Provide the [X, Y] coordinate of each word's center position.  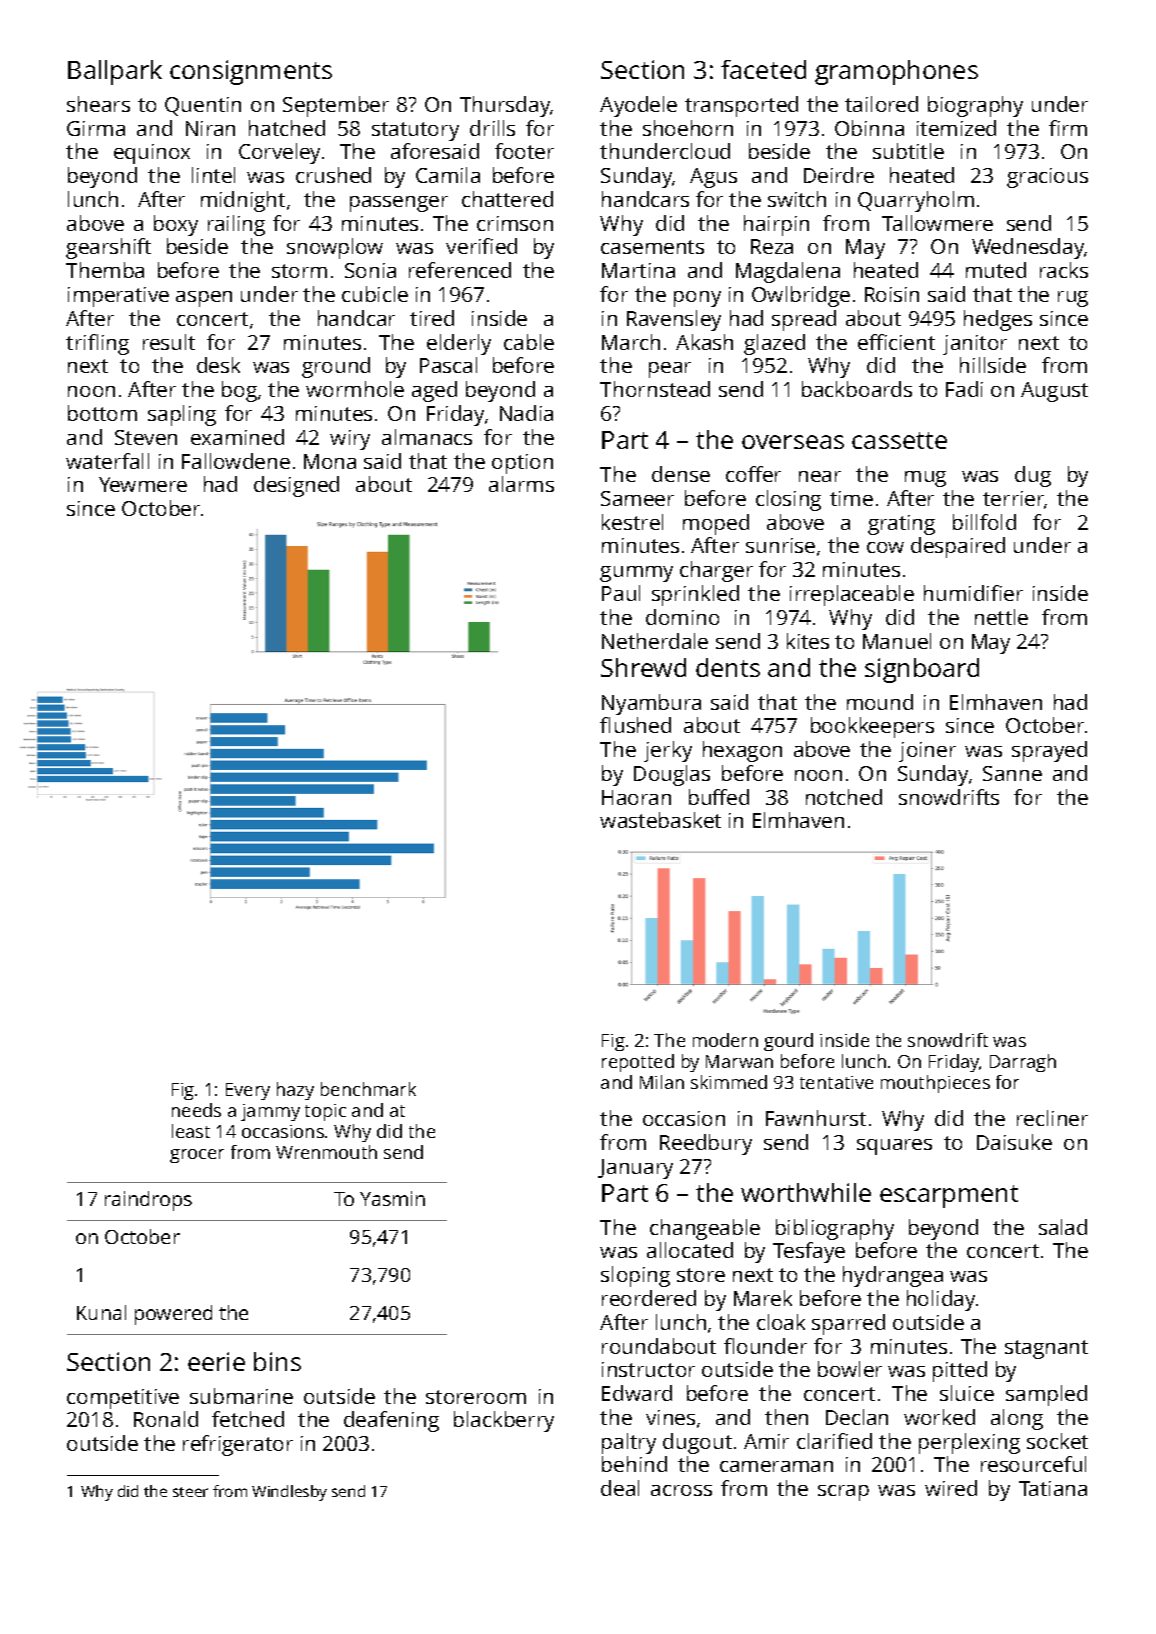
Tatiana [1053, 1488]
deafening [391, 1421]
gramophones [896, 72]
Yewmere [143, 484]
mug [925, 479]
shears [98, 104]
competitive [123, 1399]
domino [682, 617]
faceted [763, 69]
